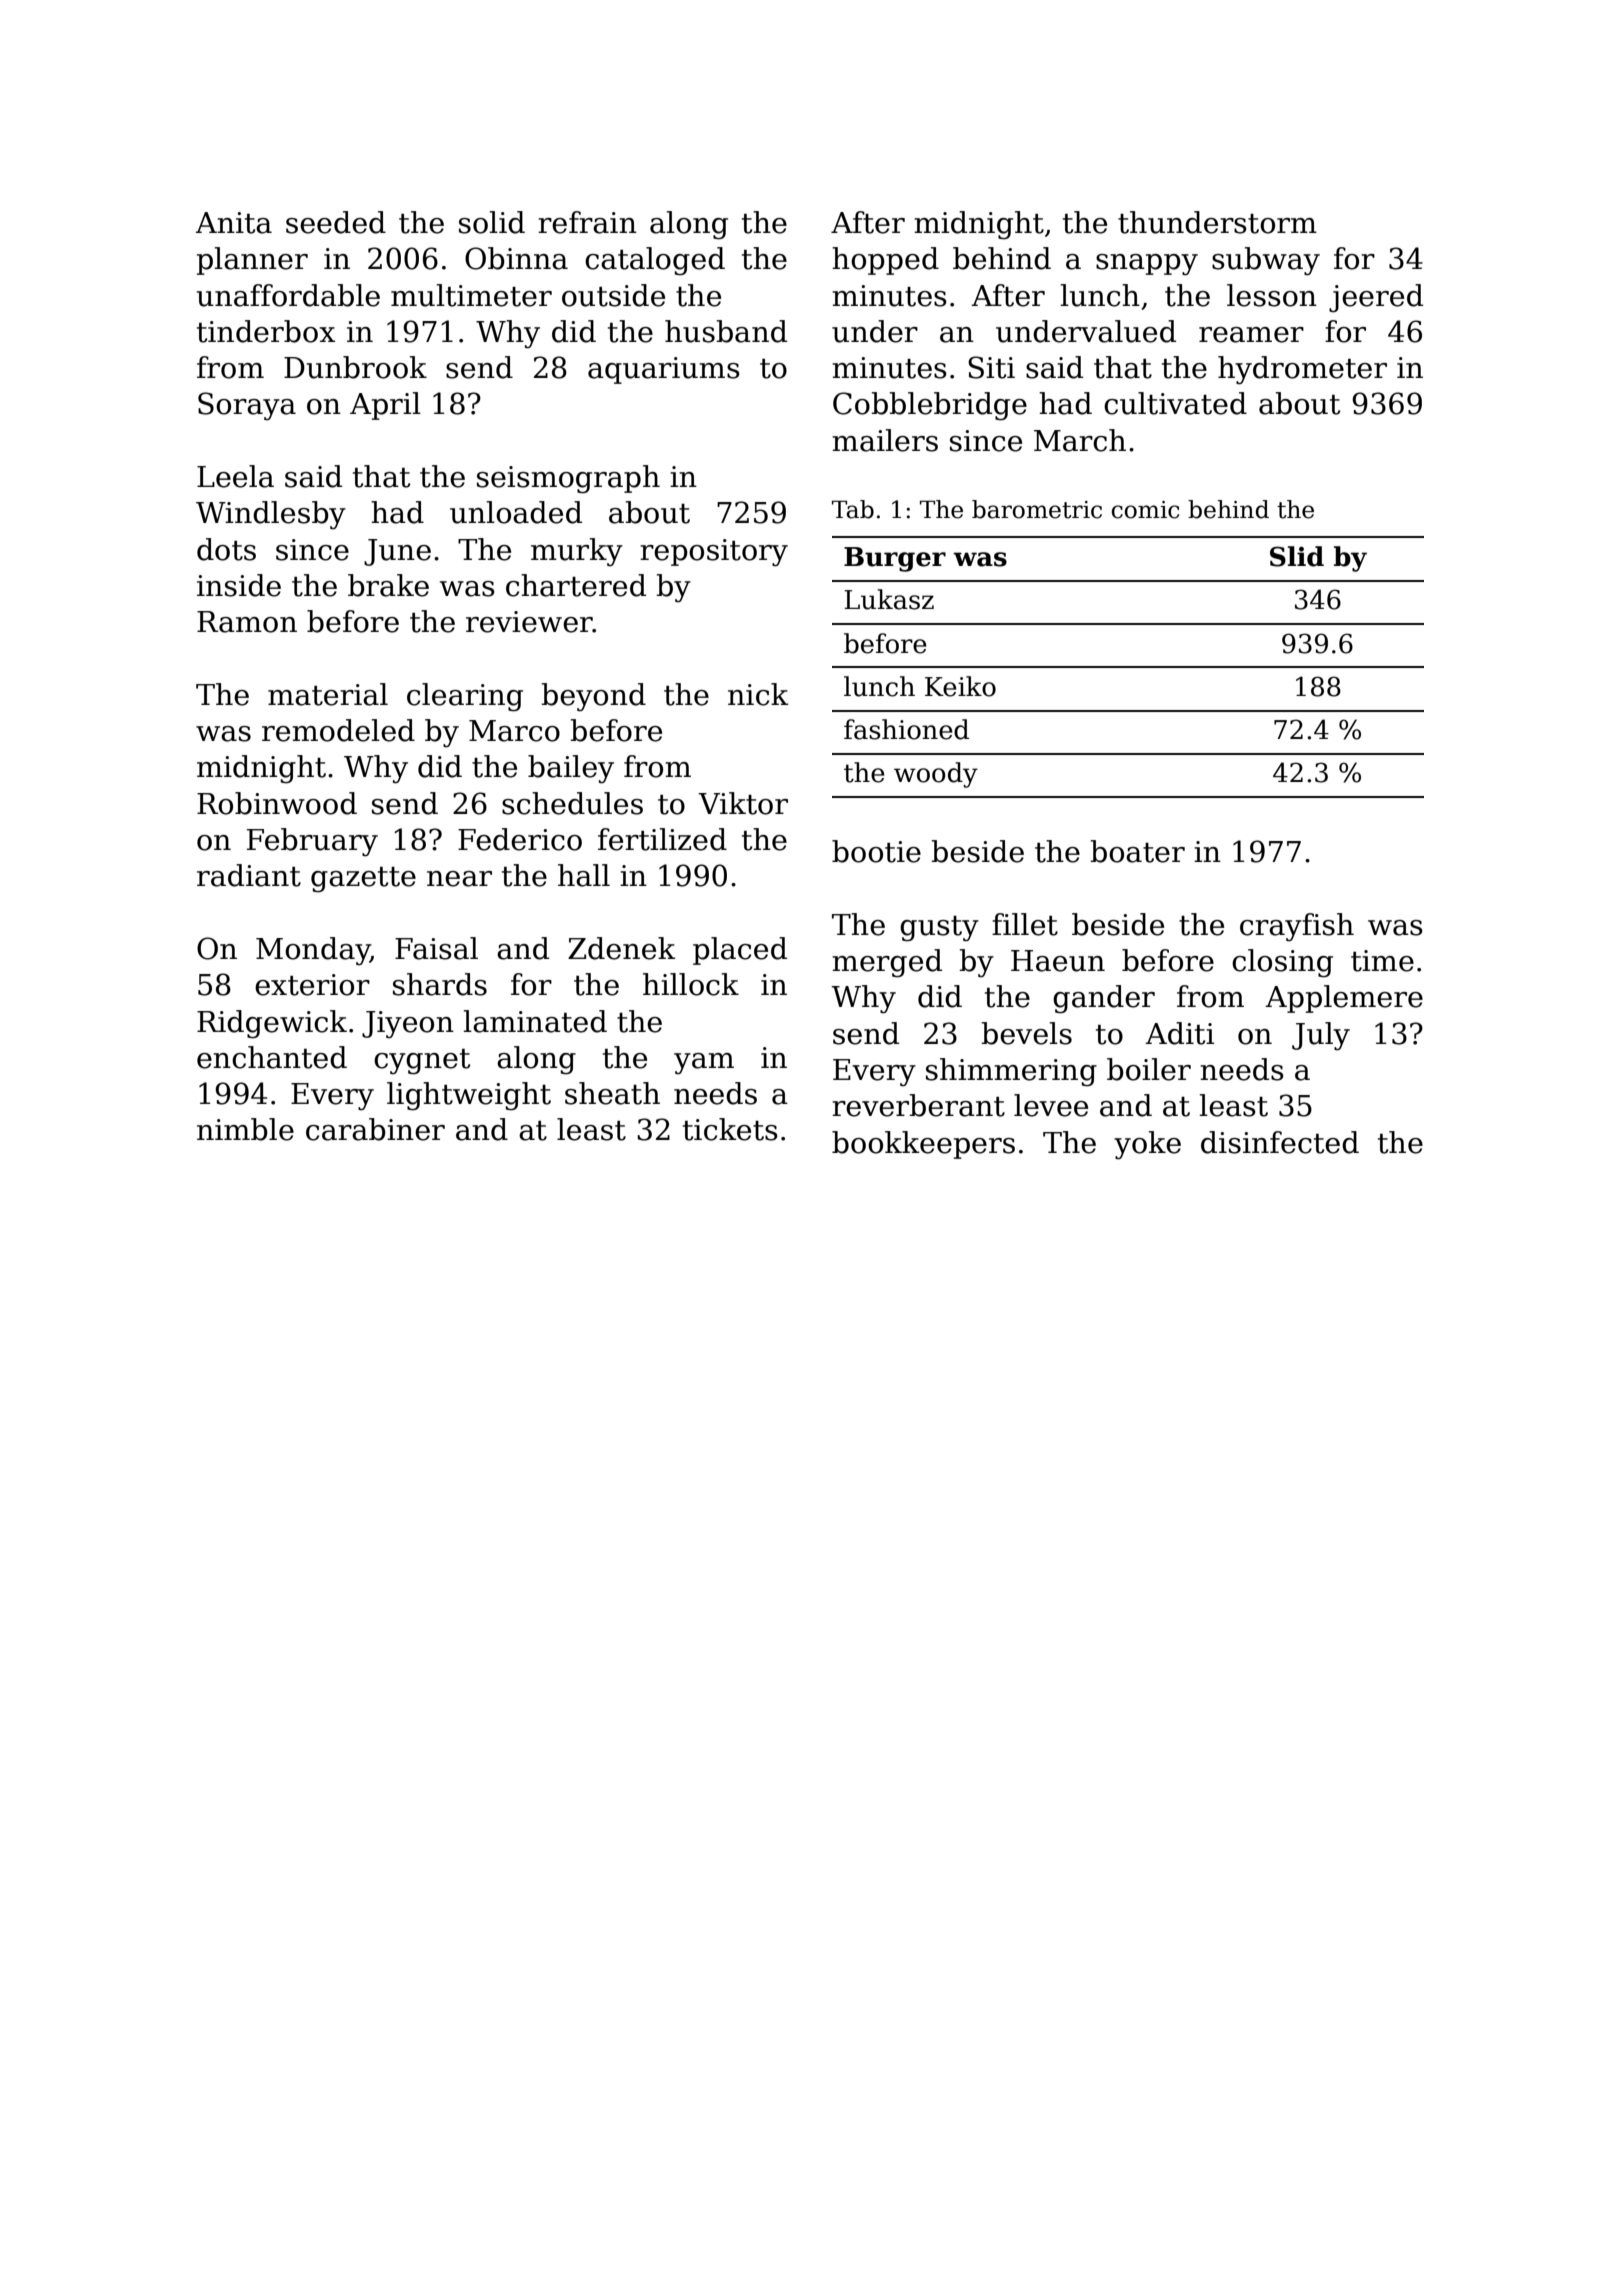  Describe the element at coordinates (233, 223) in the screenshot. I see `Anita` at that location.
